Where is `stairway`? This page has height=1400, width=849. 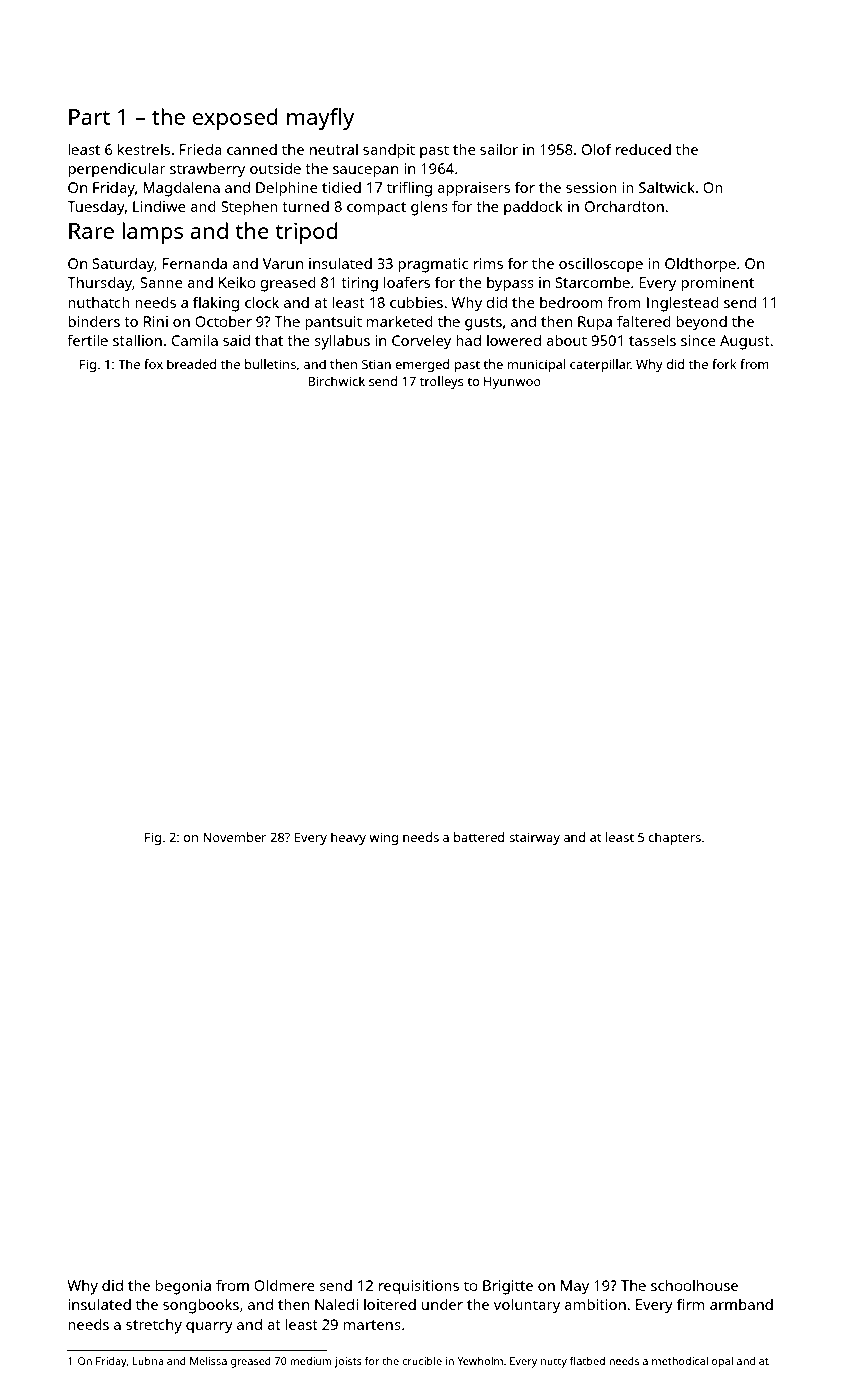 stairway is located at coordinates (534, 838).
